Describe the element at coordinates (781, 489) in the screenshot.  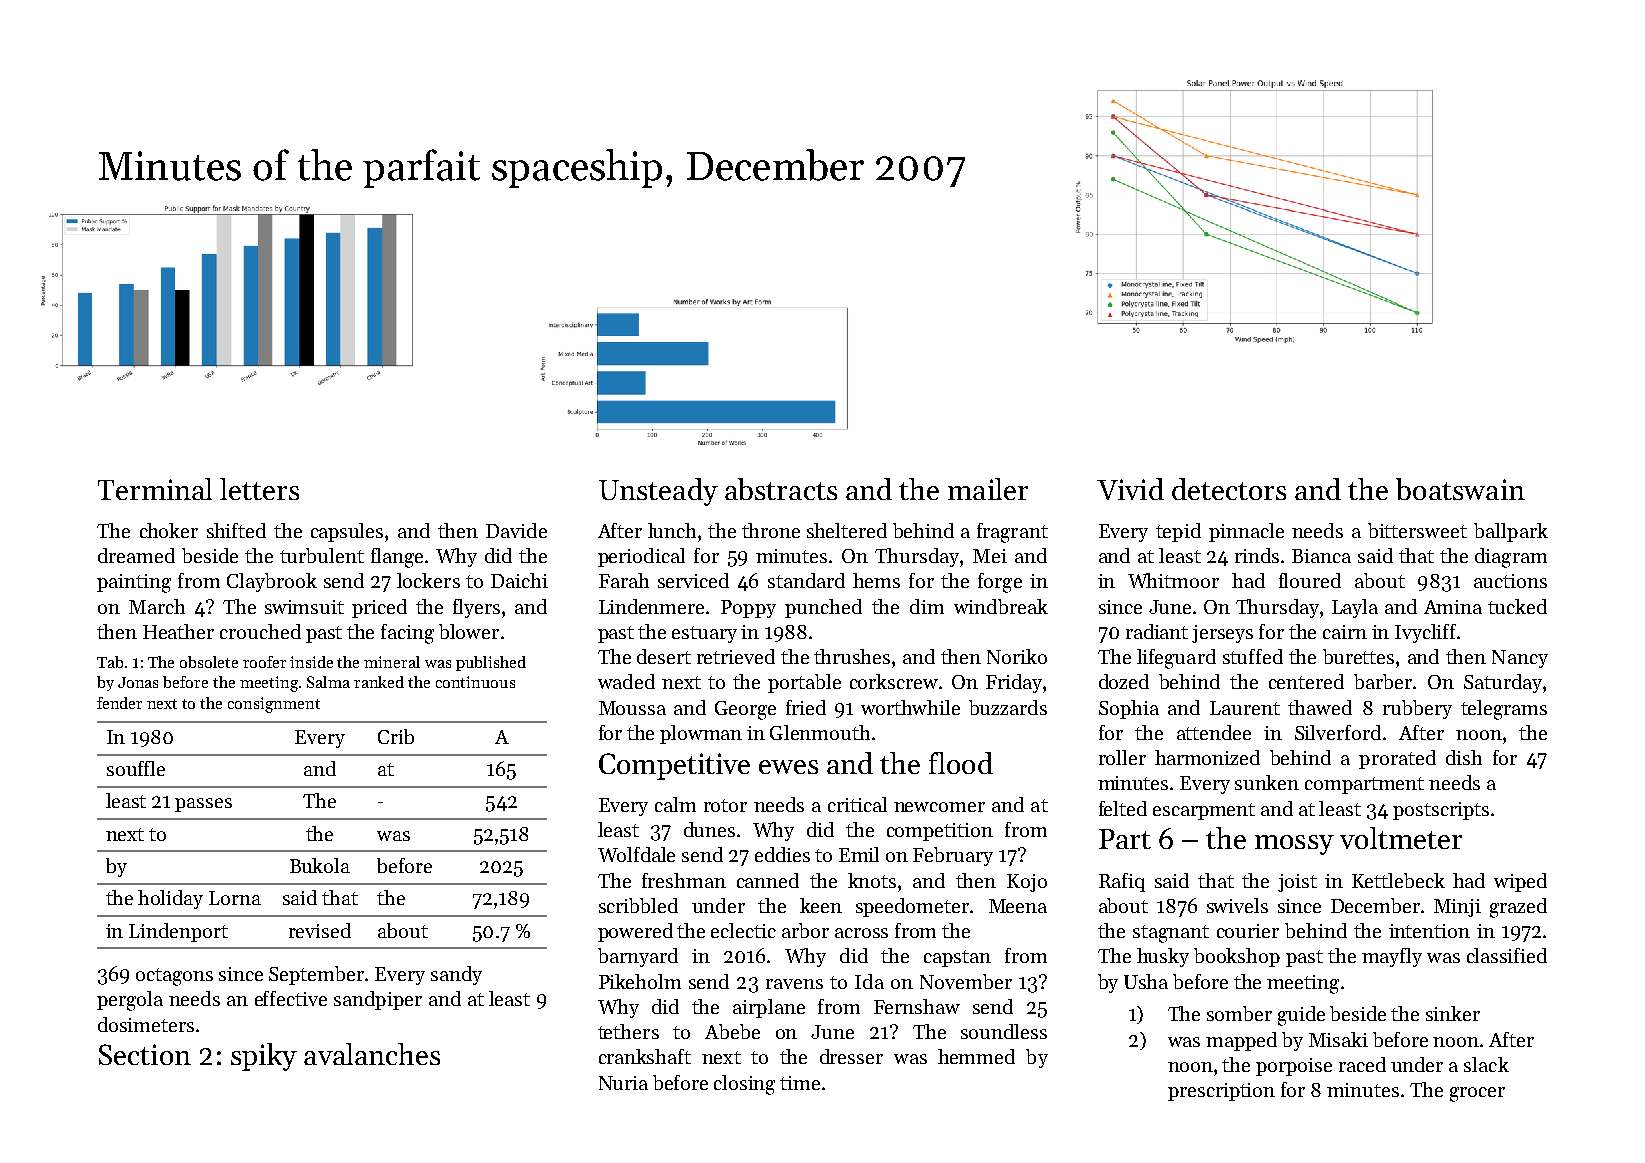
I see `abstracts` at that location.
